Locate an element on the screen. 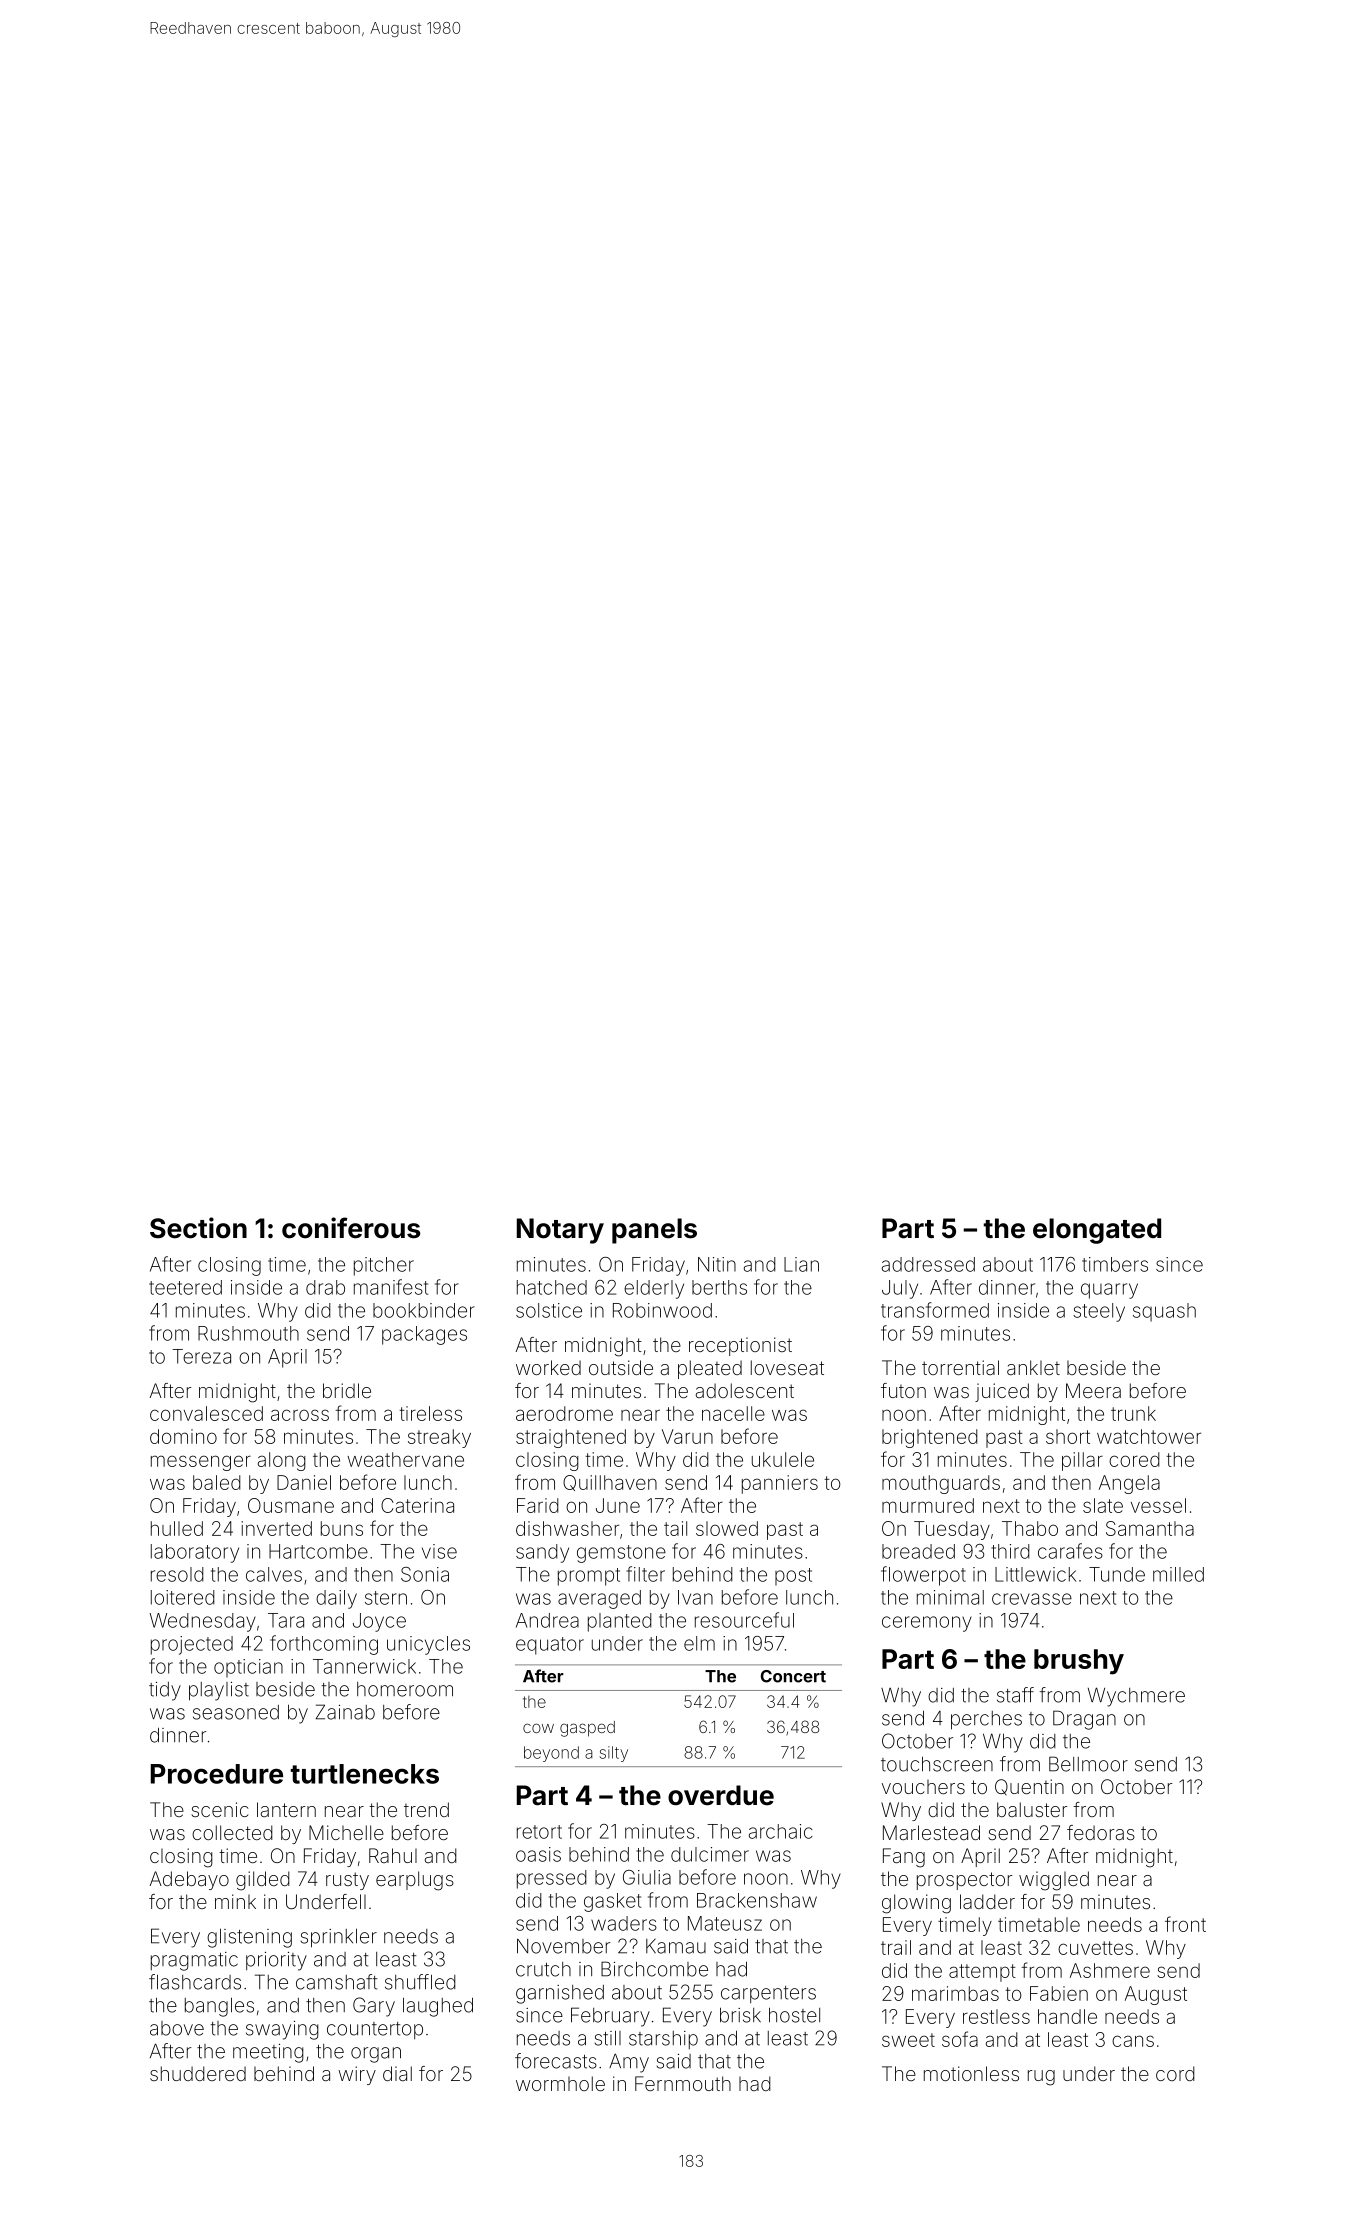 The image size is (1357, 2236). straightened is located at coordinates (571, 1438).
